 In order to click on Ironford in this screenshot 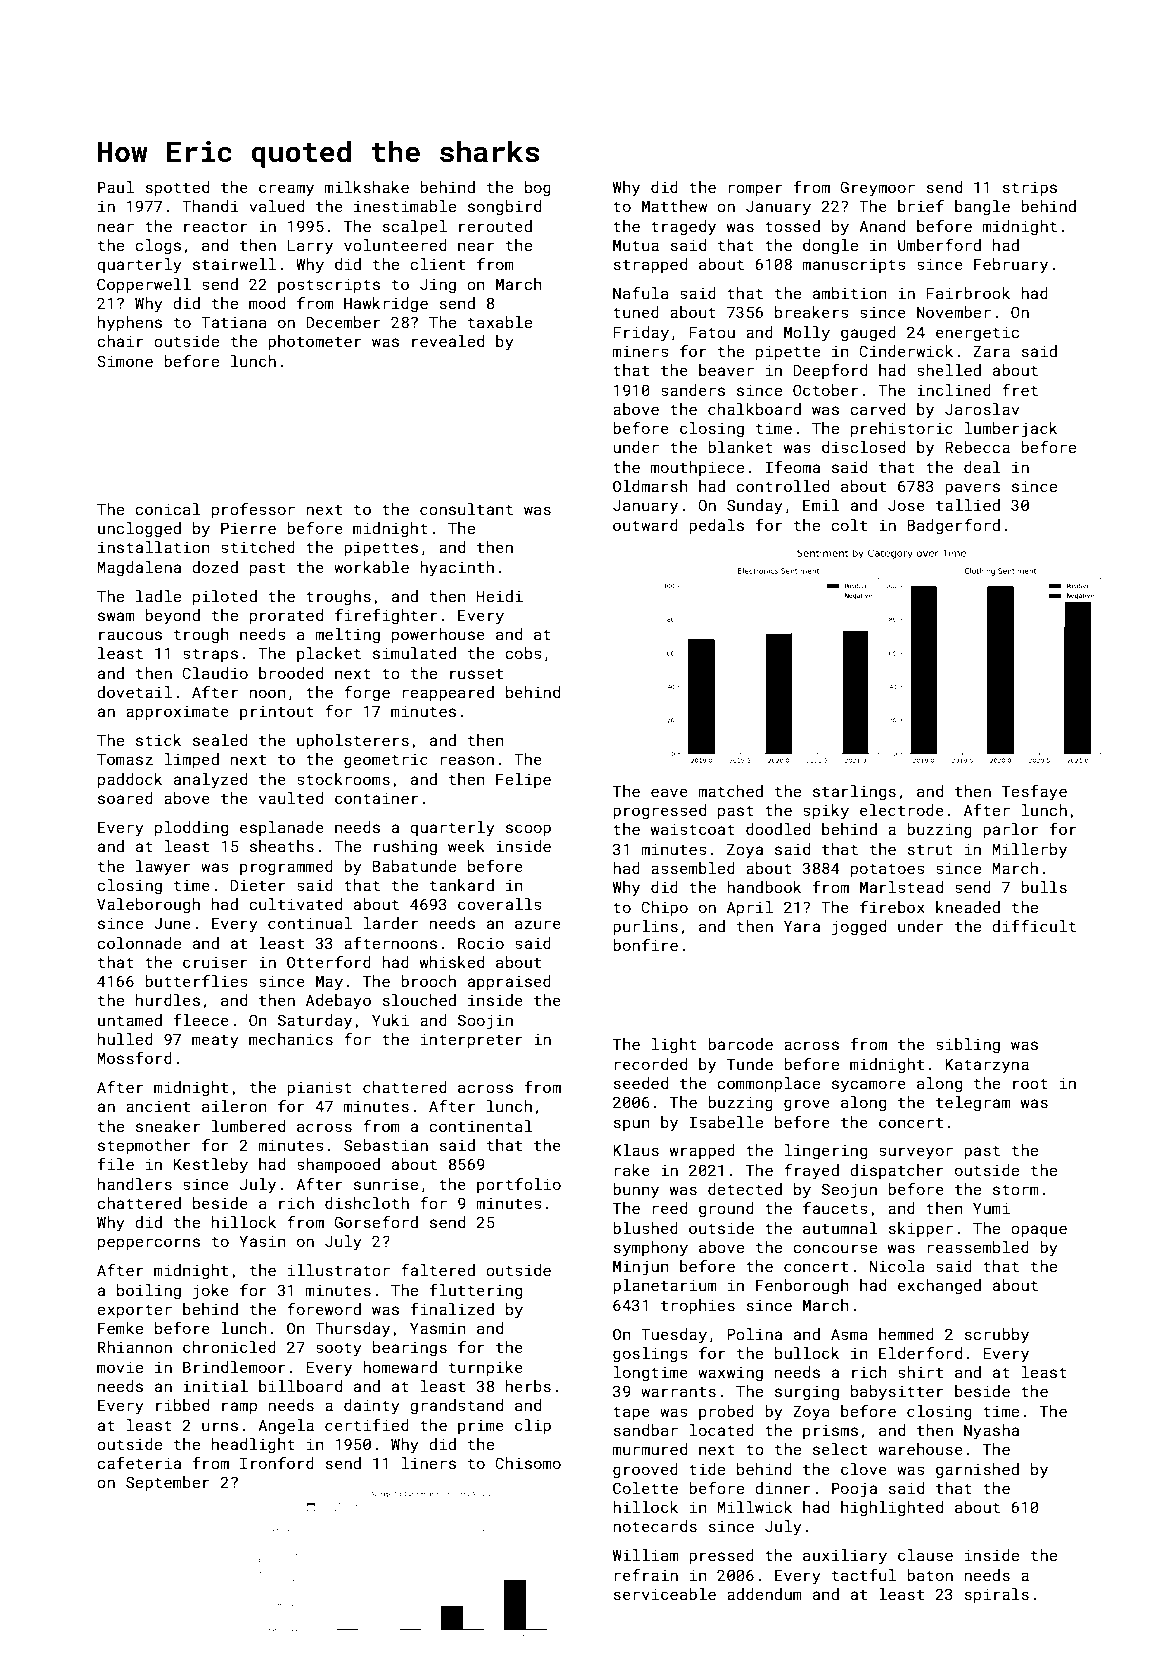, I will do `click(277, 1463)`.
